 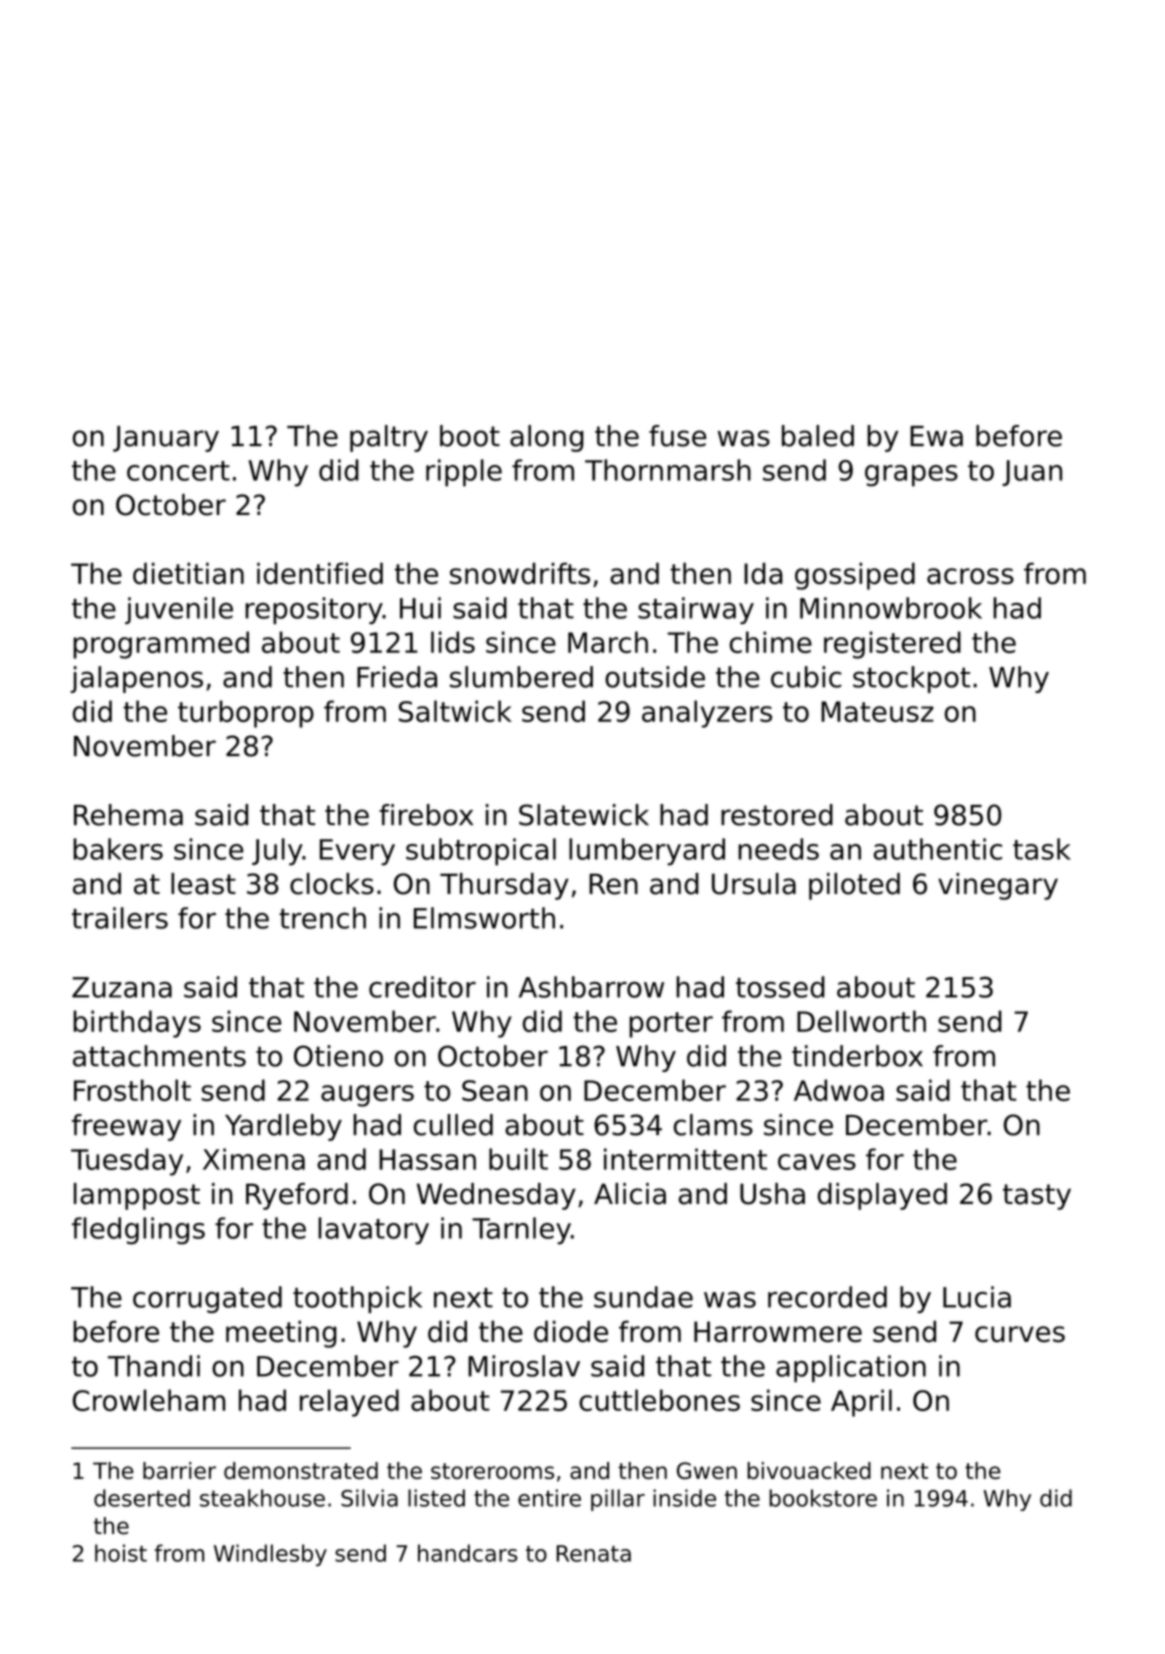 I want to click on along, so click(x=547, y=438).
